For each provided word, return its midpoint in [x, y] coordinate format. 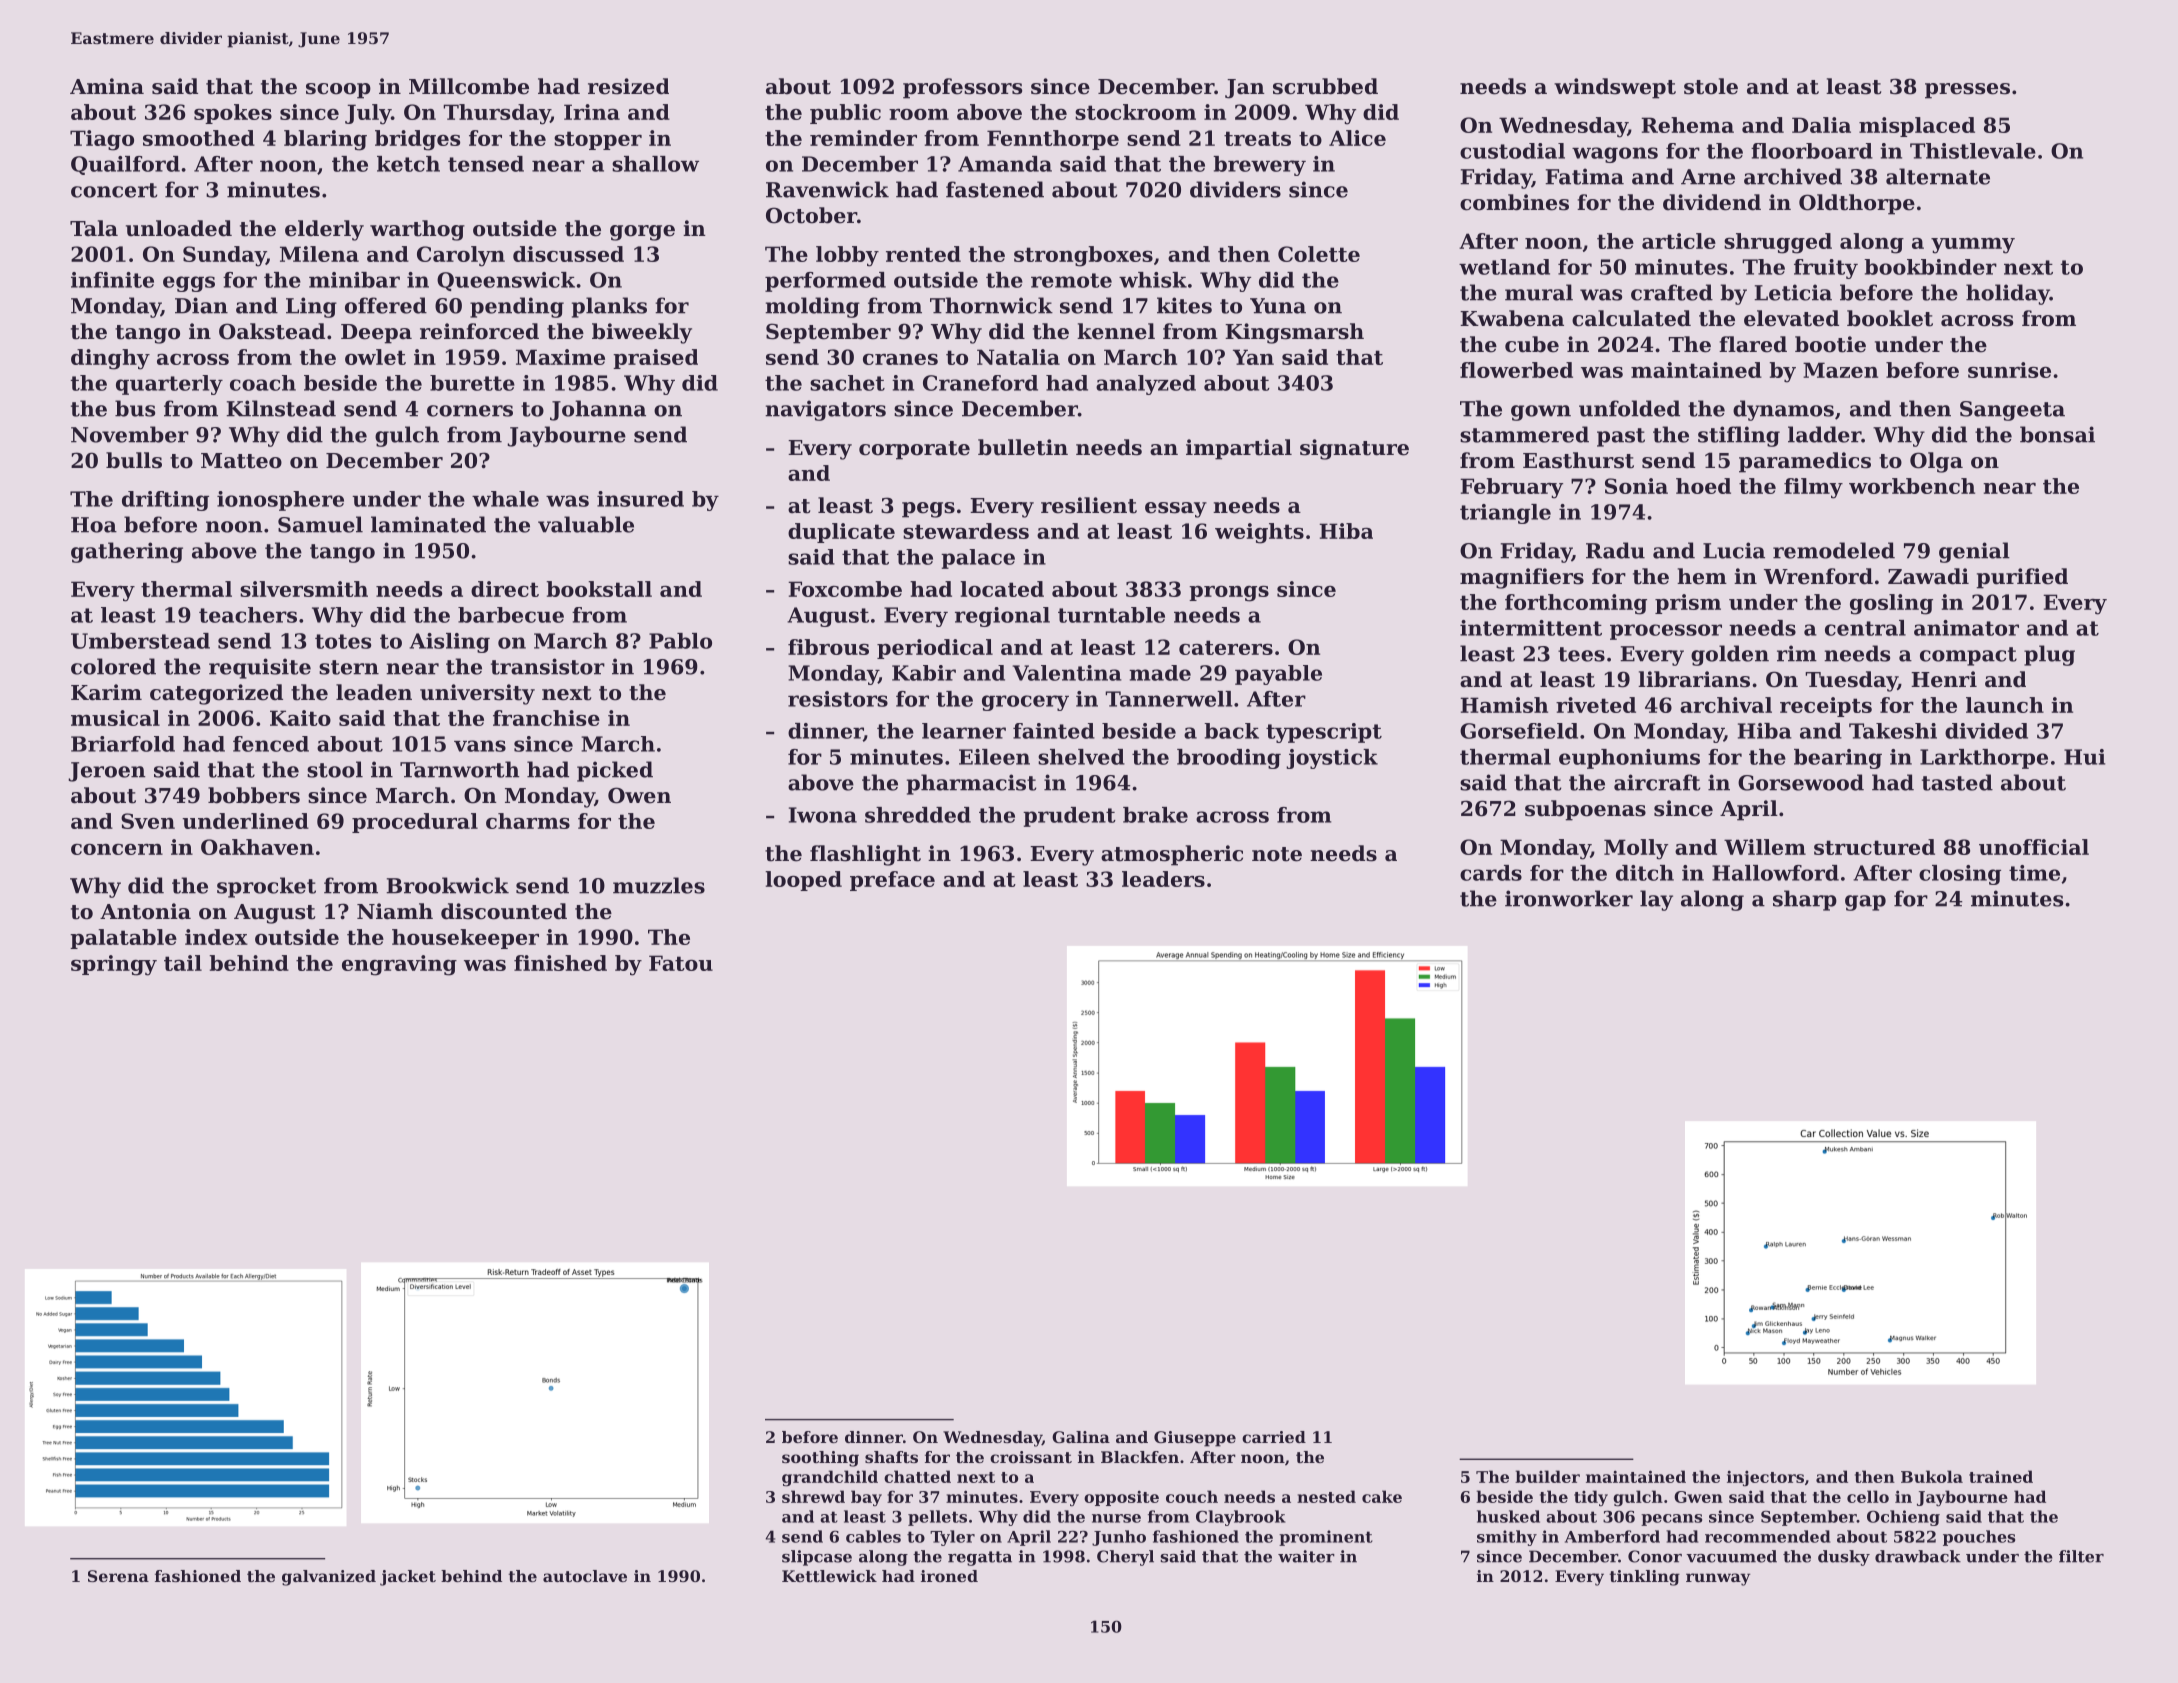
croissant [1031, 1457]
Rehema [1687, 125]
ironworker [1569, 898]
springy [114, 965]
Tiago [102, 140]
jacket [408, 1578]
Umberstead [140, 641]
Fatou [681, 963]
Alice [1357, 138]
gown [1541, 413]
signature [1354, 449]
